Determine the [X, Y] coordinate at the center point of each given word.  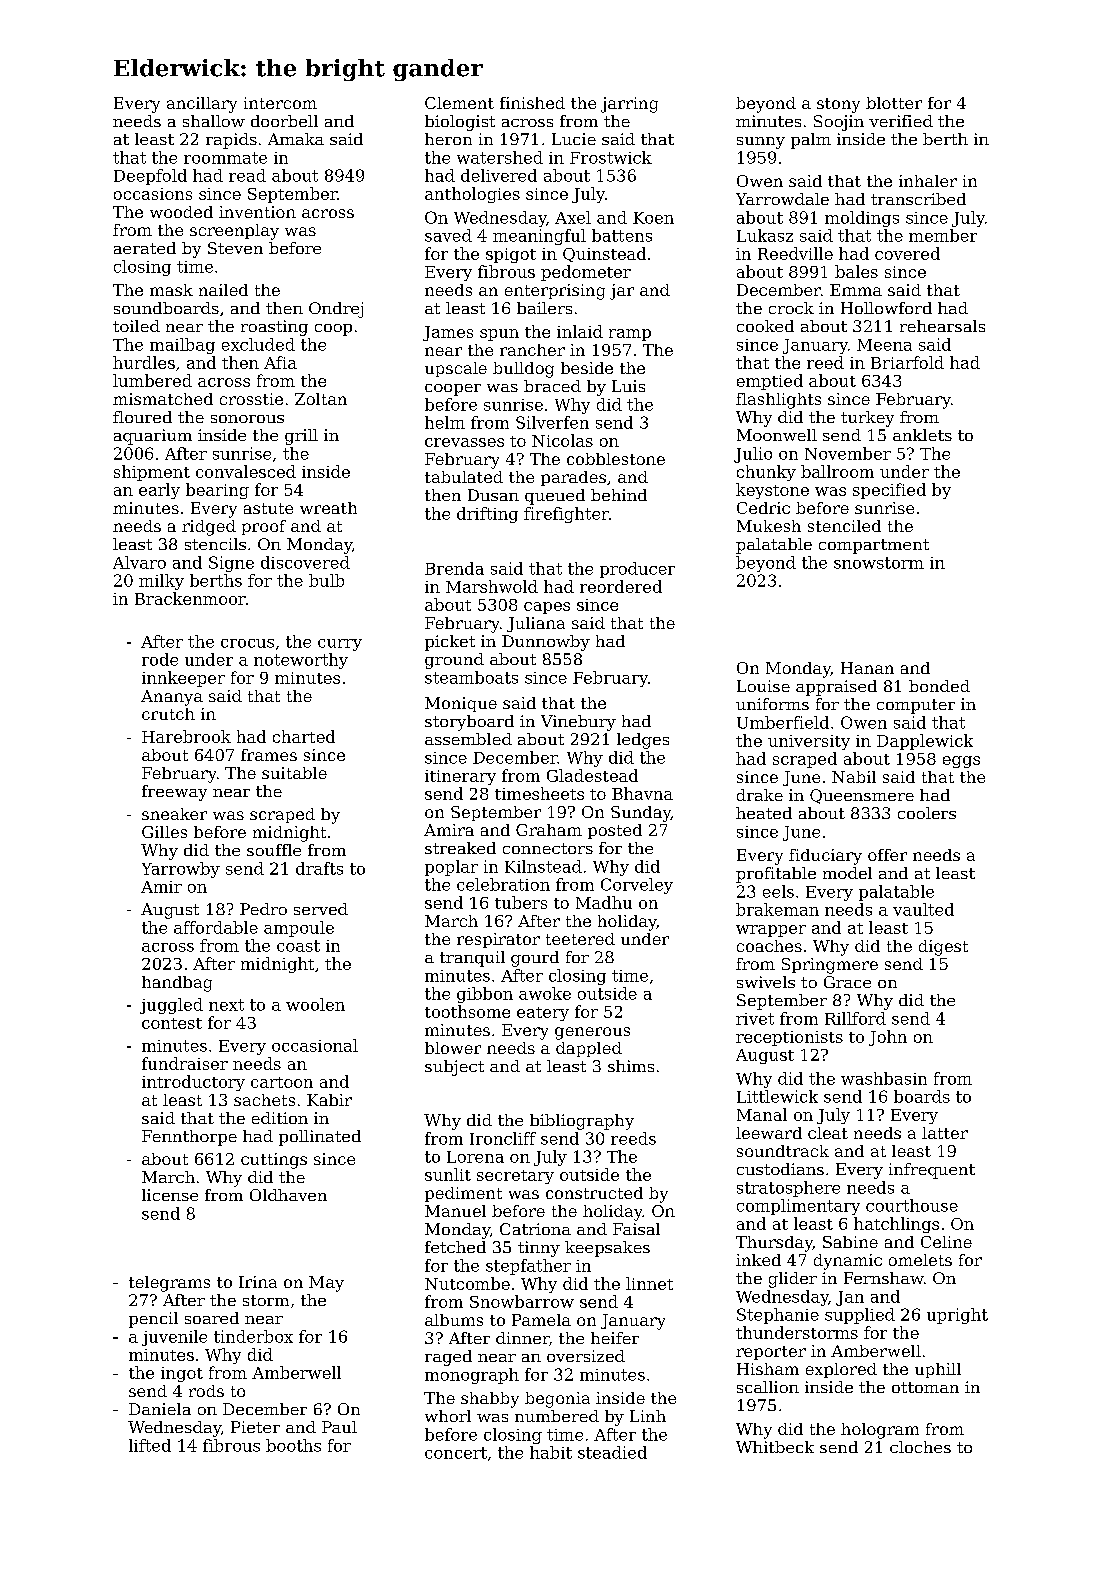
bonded [939, 686]
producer [637, 570]
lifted [150, 1445]
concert [456, 1453]
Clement [459, 103]
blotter [894, 103]
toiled [136, 326]
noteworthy [301, 661]
